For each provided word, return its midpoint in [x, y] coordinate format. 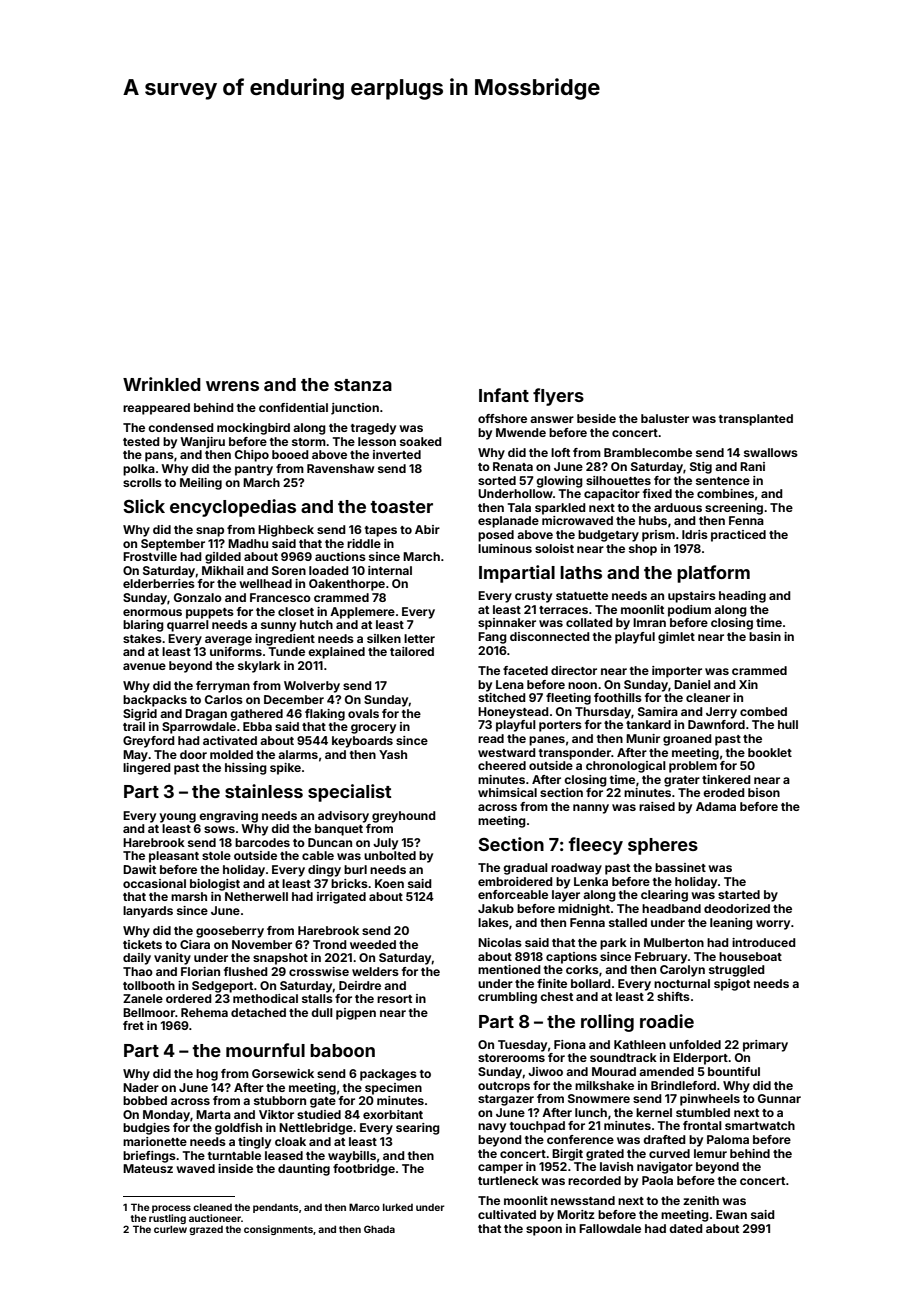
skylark [259, 667]
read [491, 738]
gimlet [676, 638]
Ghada [379, 1229]
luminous [505, 548]
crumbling [507, 998]
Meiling [201, 484]
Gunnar [779, 1098]
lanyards [148, 912]
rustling [167, 1219]
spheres [663, 846]
